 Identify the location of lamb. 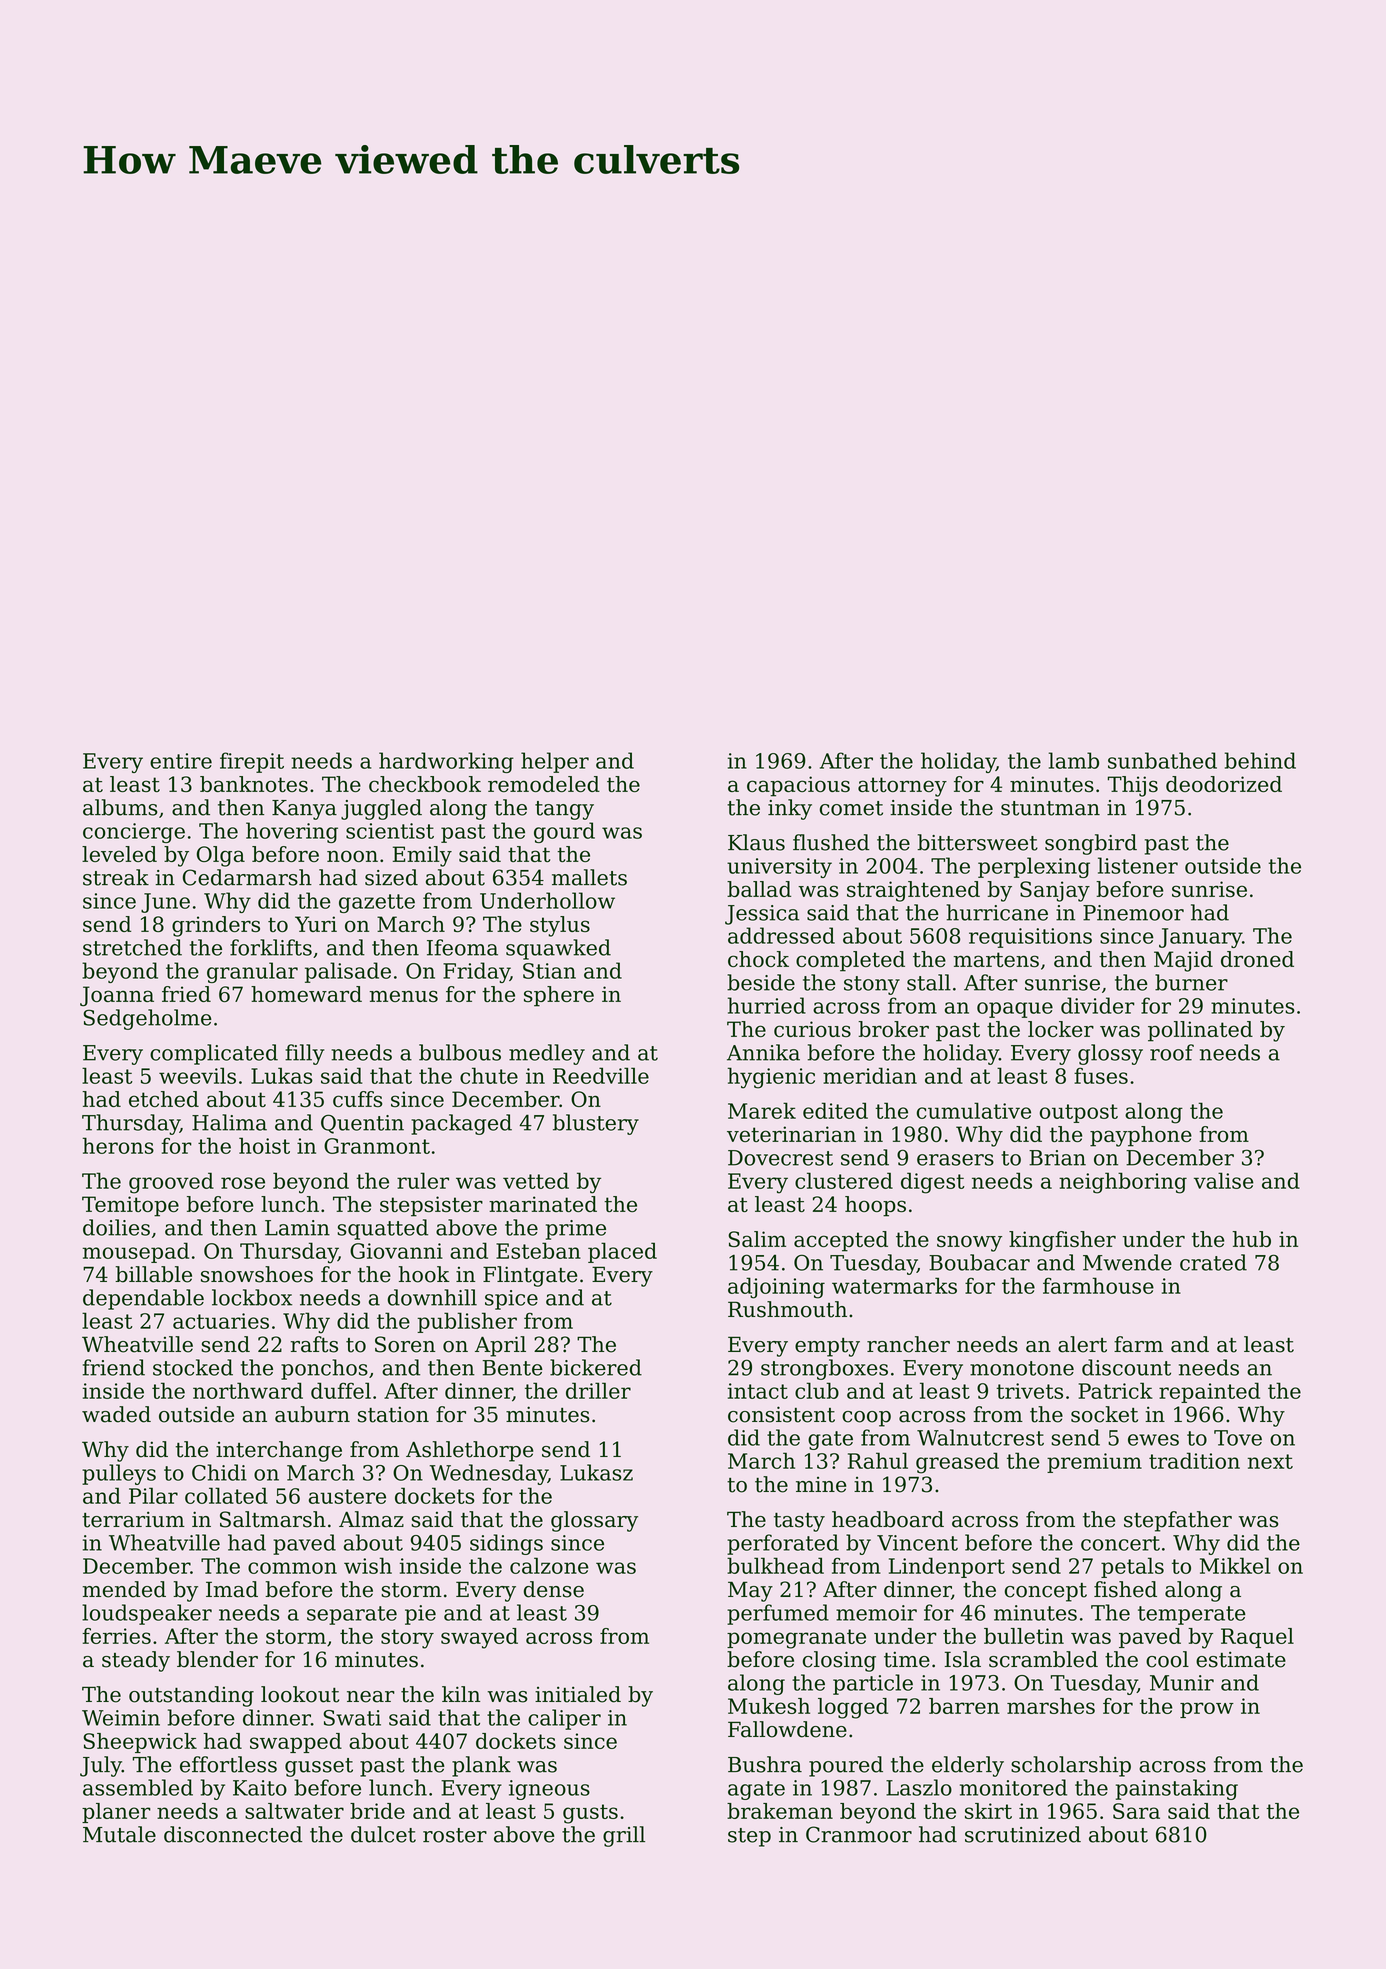
(1074, 760).
